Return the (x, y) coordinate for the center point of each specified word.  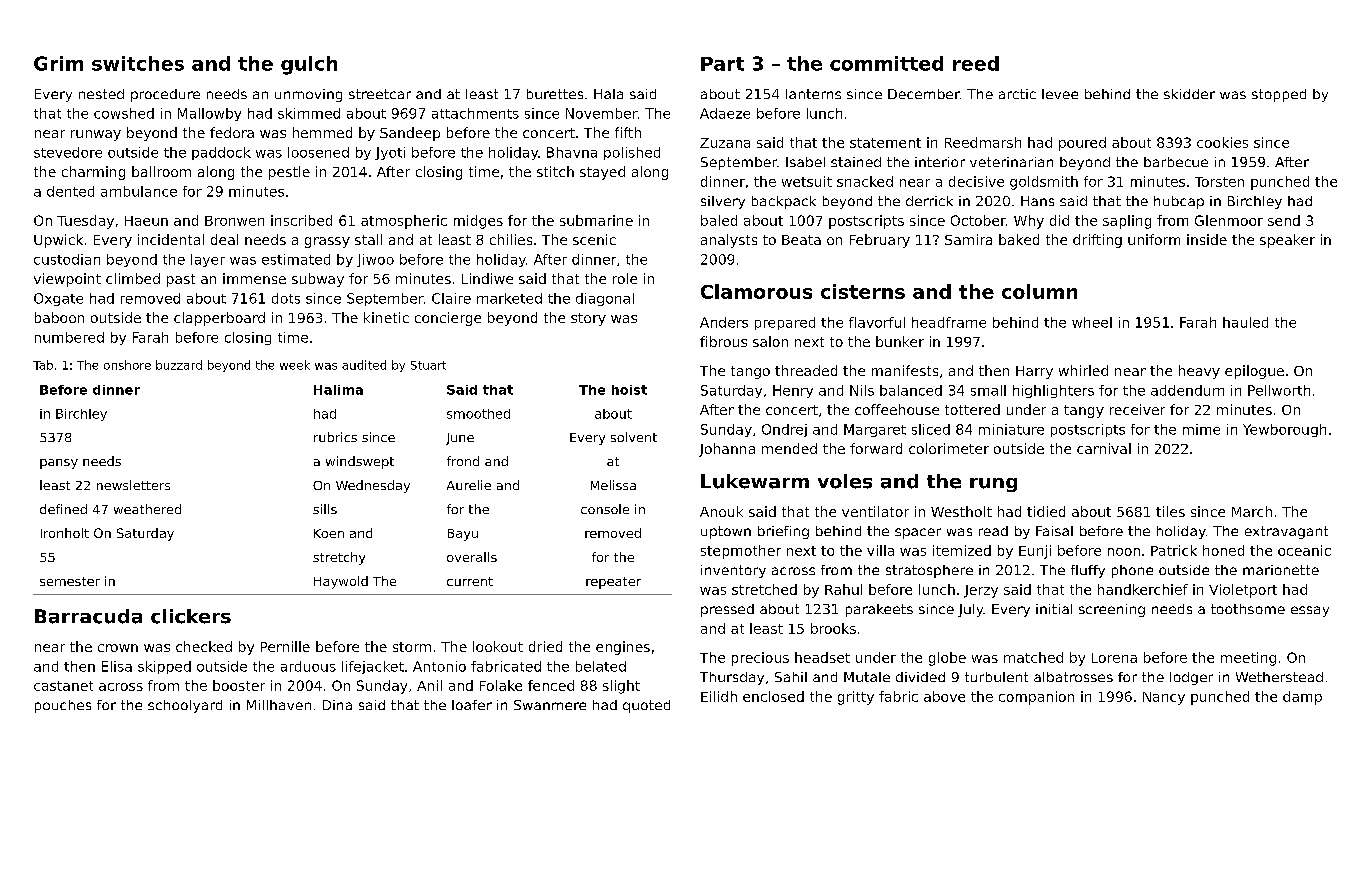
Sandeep (410, 134)
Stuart (428, 365)
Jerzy (981, 591)
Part (722, 64)
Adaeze (725, 113)
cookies (1222, 142)
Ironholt (65, 533)
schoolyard (185, 706)
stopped (1279, 95)
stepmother (741, 552)
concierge (448, 319)
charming (93, 173)
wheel (1092, 322)
